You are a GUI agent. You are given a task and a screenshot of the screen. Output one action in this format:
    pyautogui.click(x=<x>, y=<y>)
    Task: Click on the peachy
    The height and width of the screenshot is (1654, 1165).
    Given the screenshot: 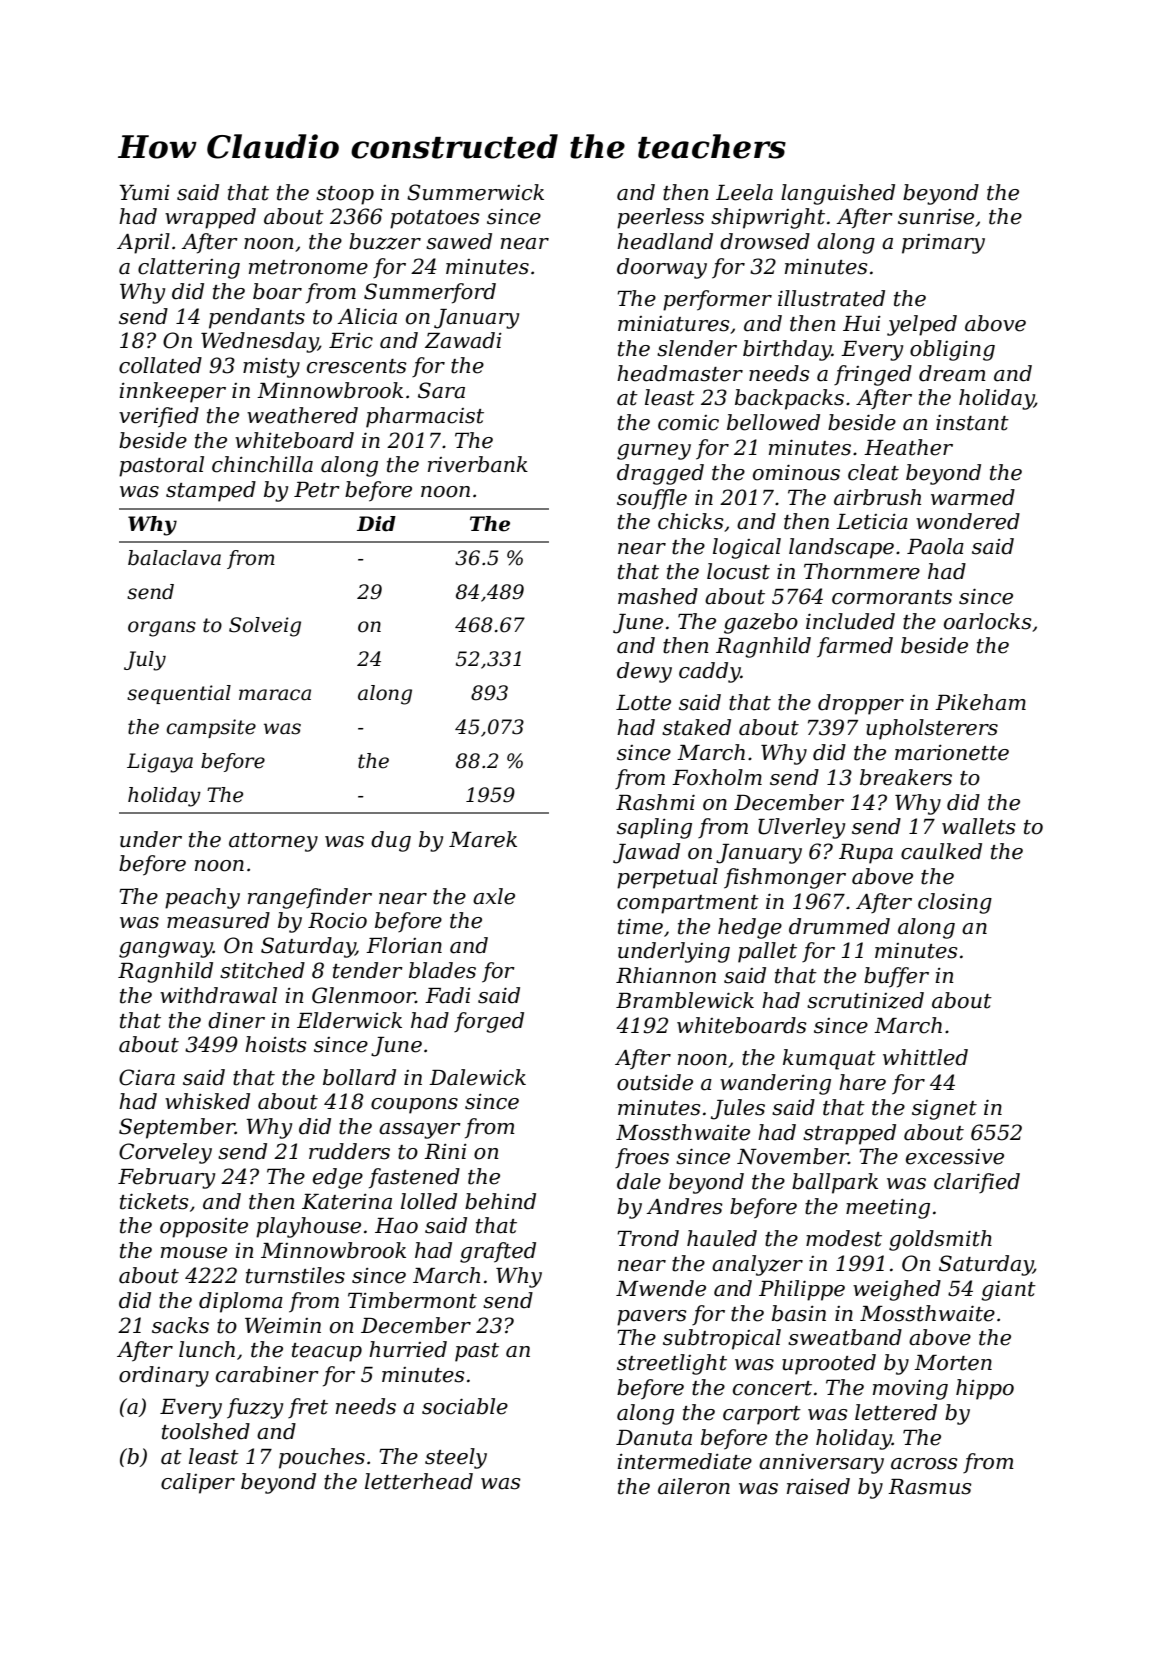 What is the action you would take?
    pyautogui.click(x=202, y=898)
